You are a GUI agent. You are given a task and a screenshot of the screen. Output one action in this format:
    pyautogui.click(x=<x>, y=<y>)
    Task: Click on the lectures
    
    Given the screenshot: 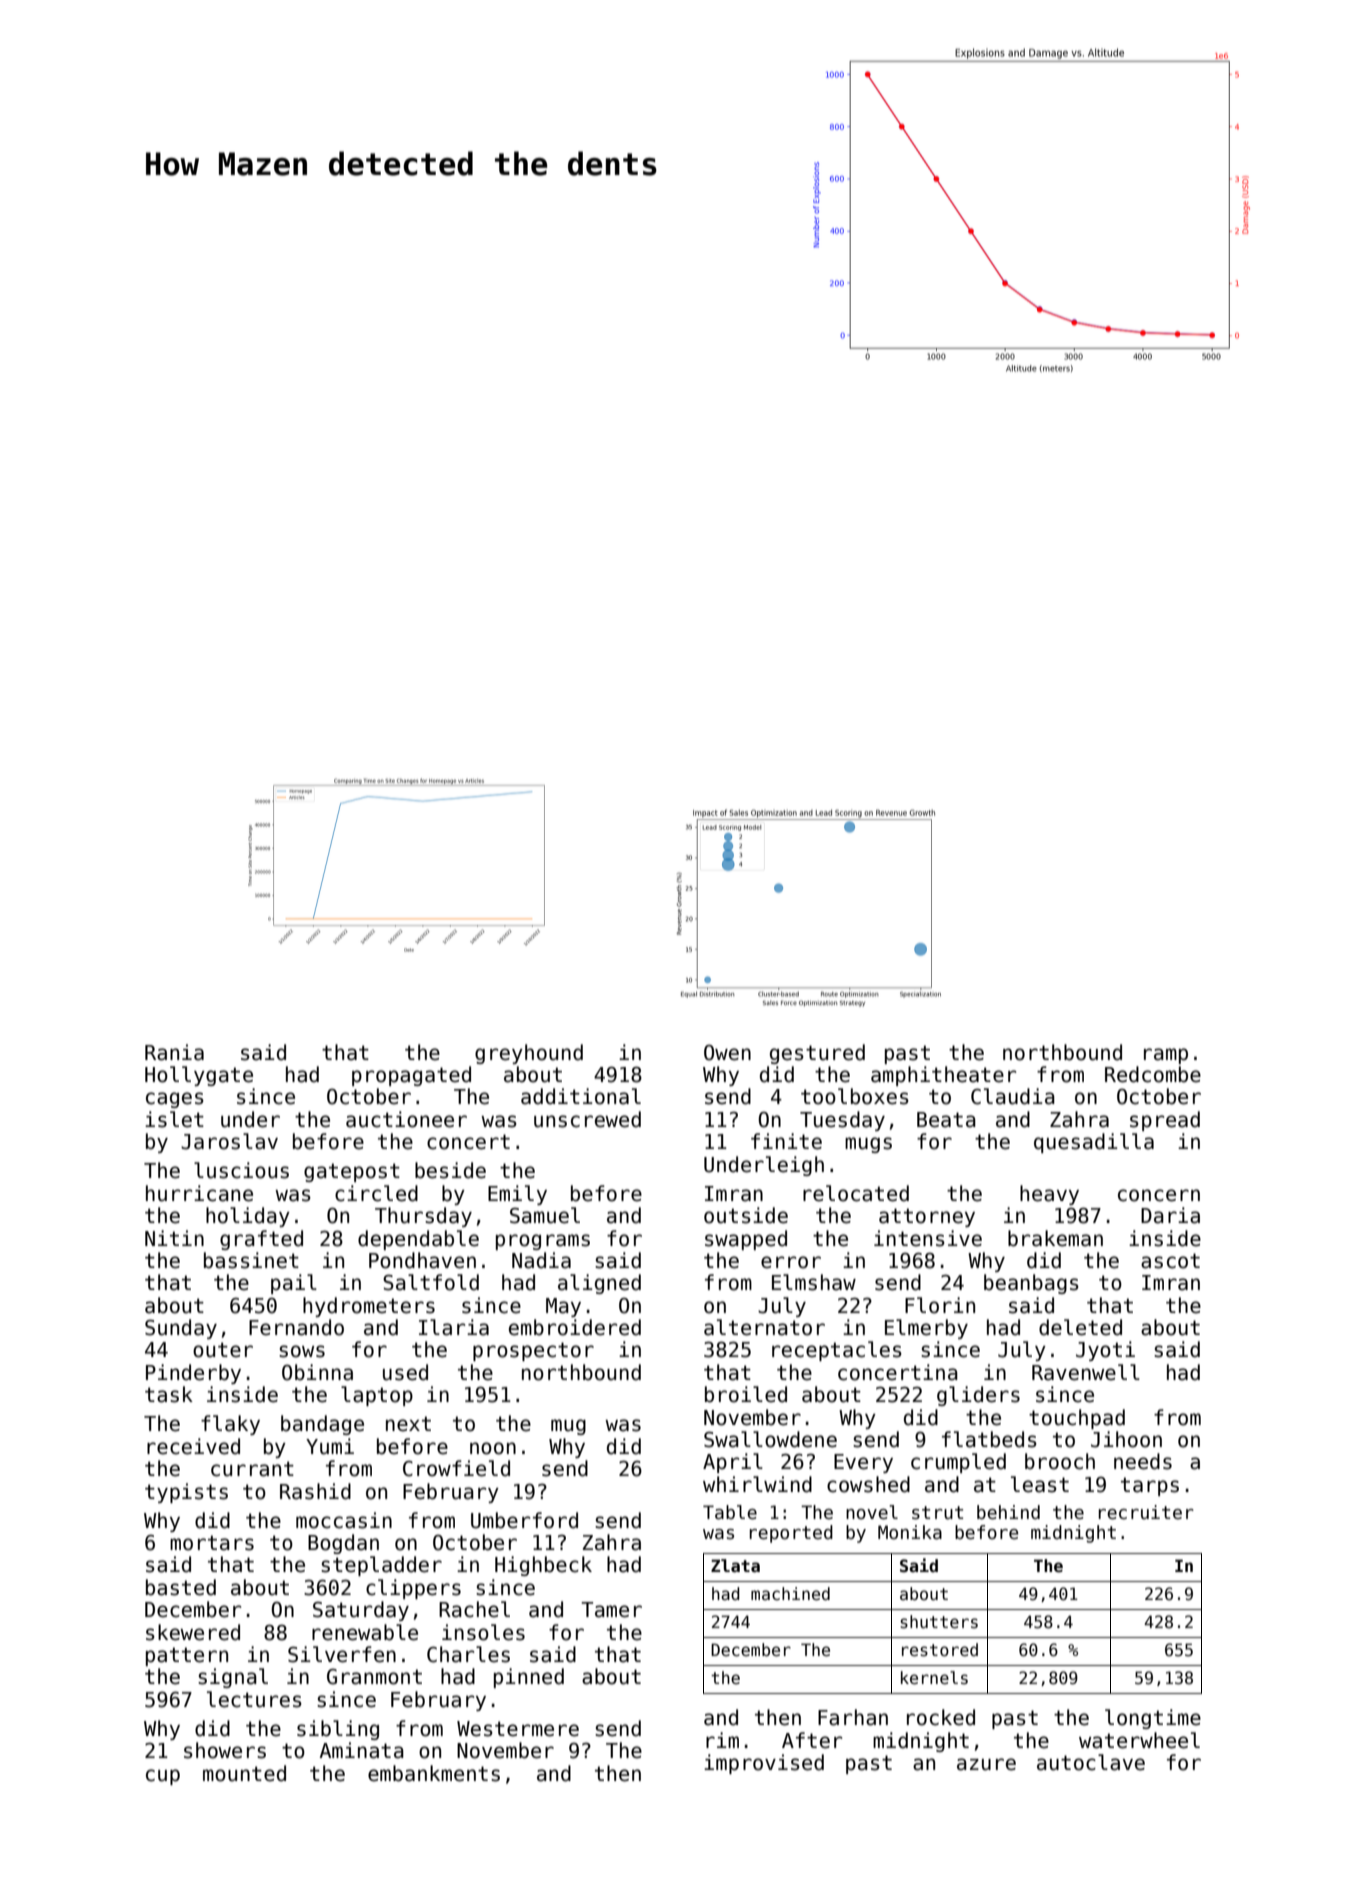 What is the action you would take?
    pyautogui.click(x=254, y=1699)
